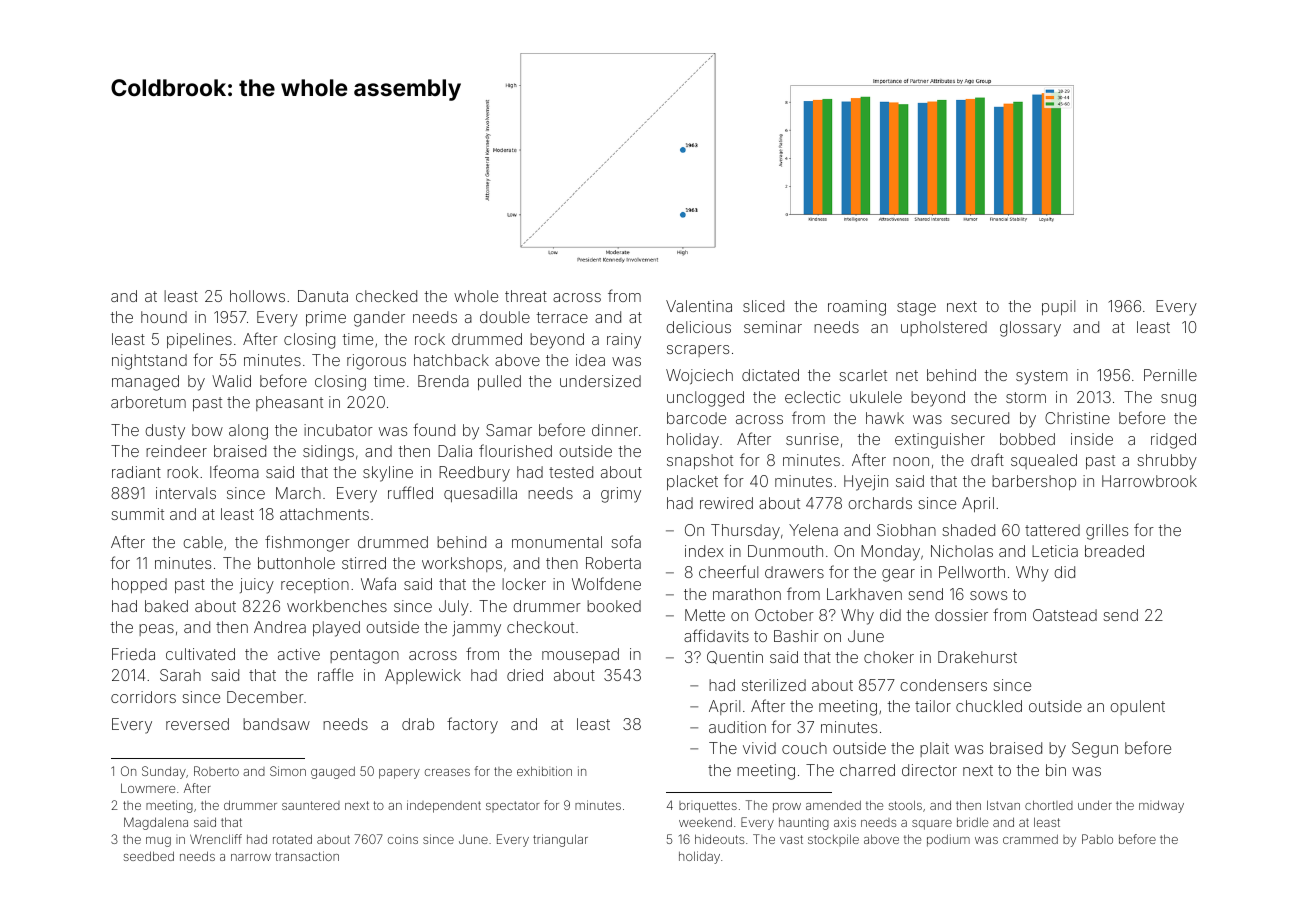 This image has width=1308, height=924. I want to click on jammy, so click(476, 629).
